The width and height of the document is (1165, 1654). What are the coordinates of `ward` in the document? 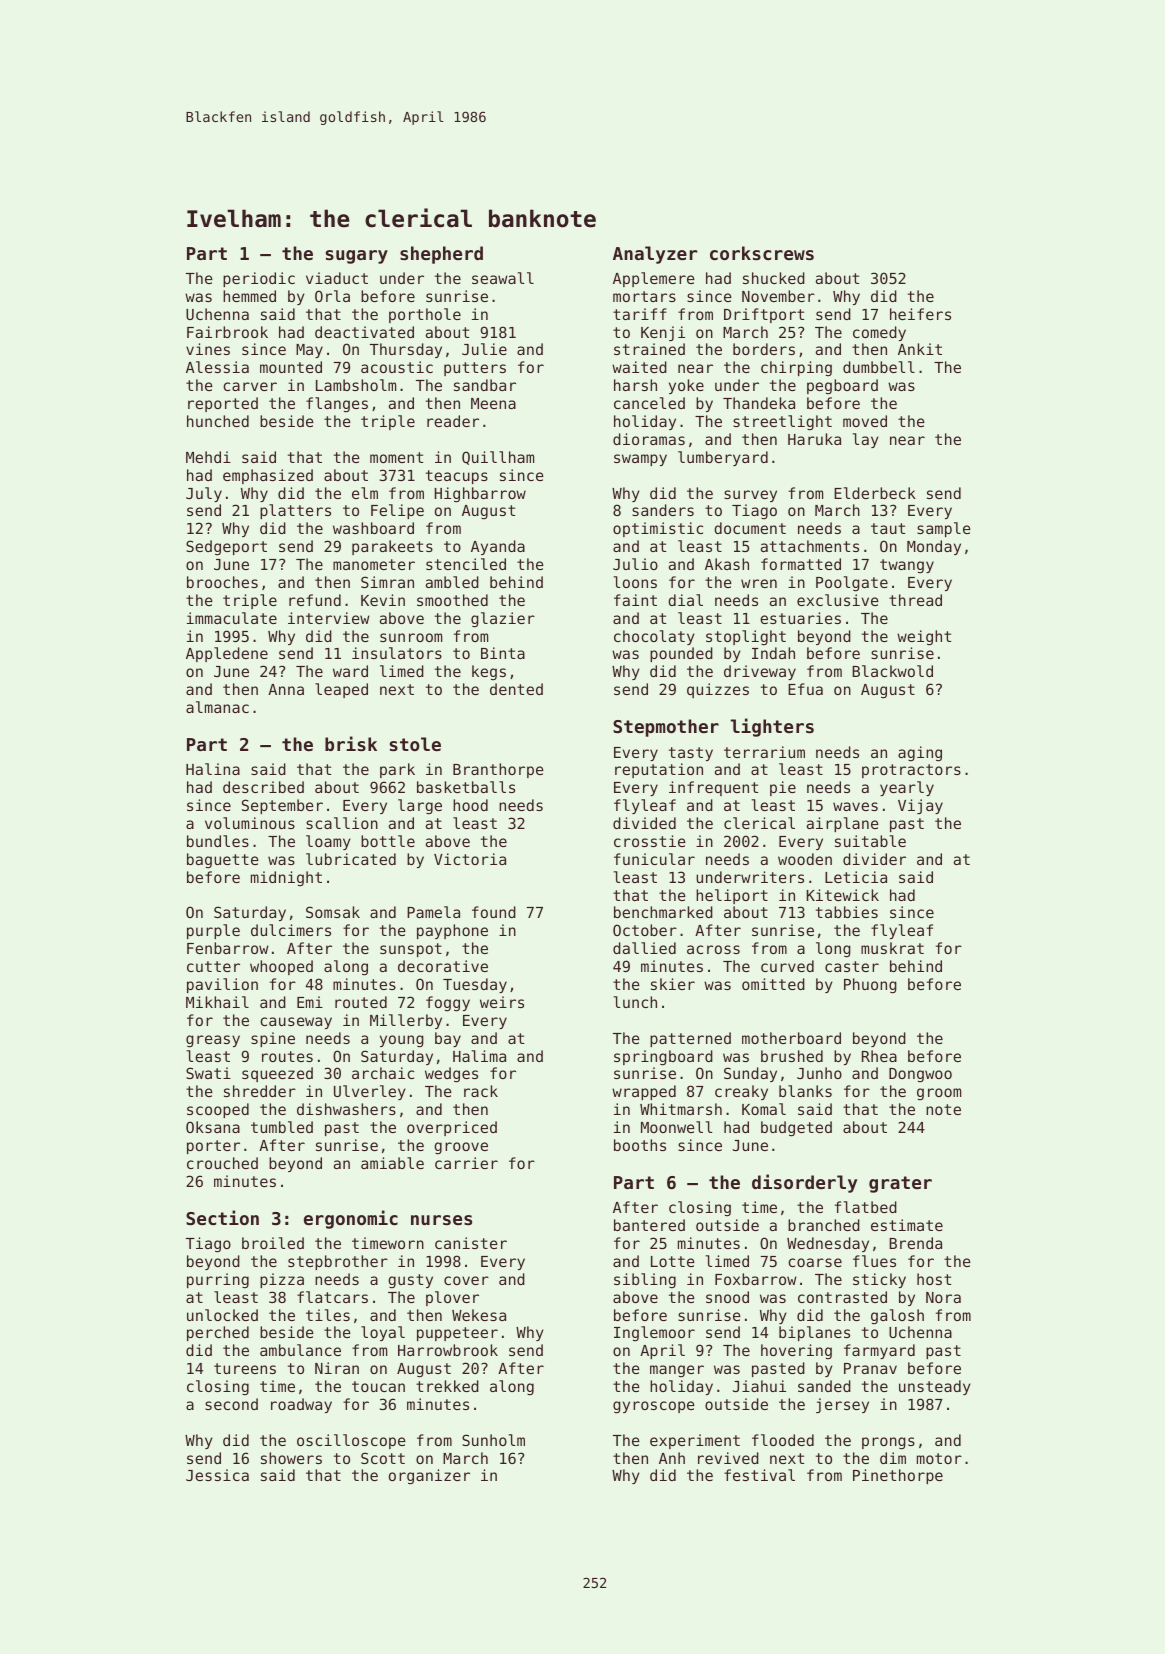 It's located at (350, 671).
